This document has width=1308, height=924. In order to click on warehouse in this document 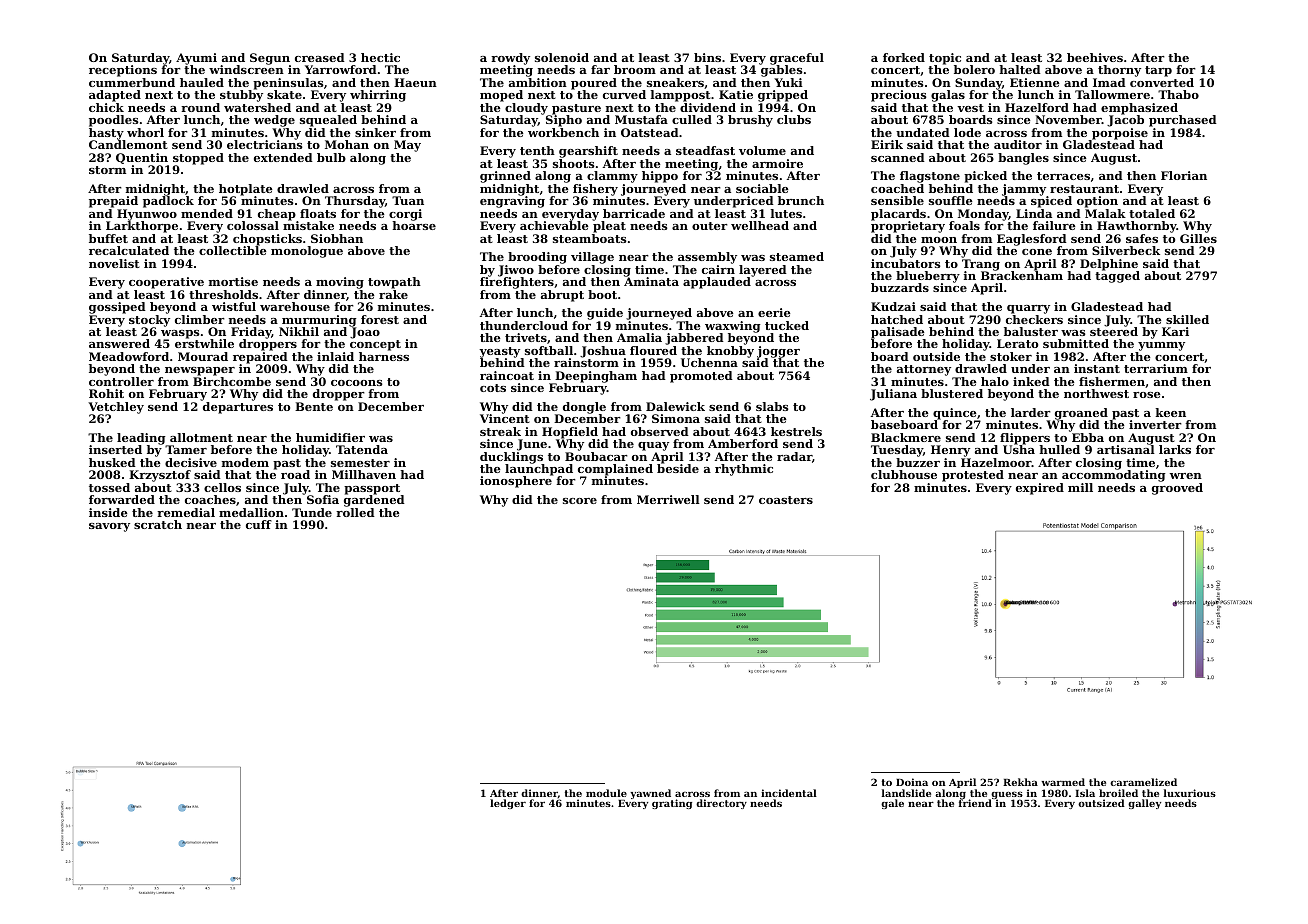, I will do `click(295, 306)`.
